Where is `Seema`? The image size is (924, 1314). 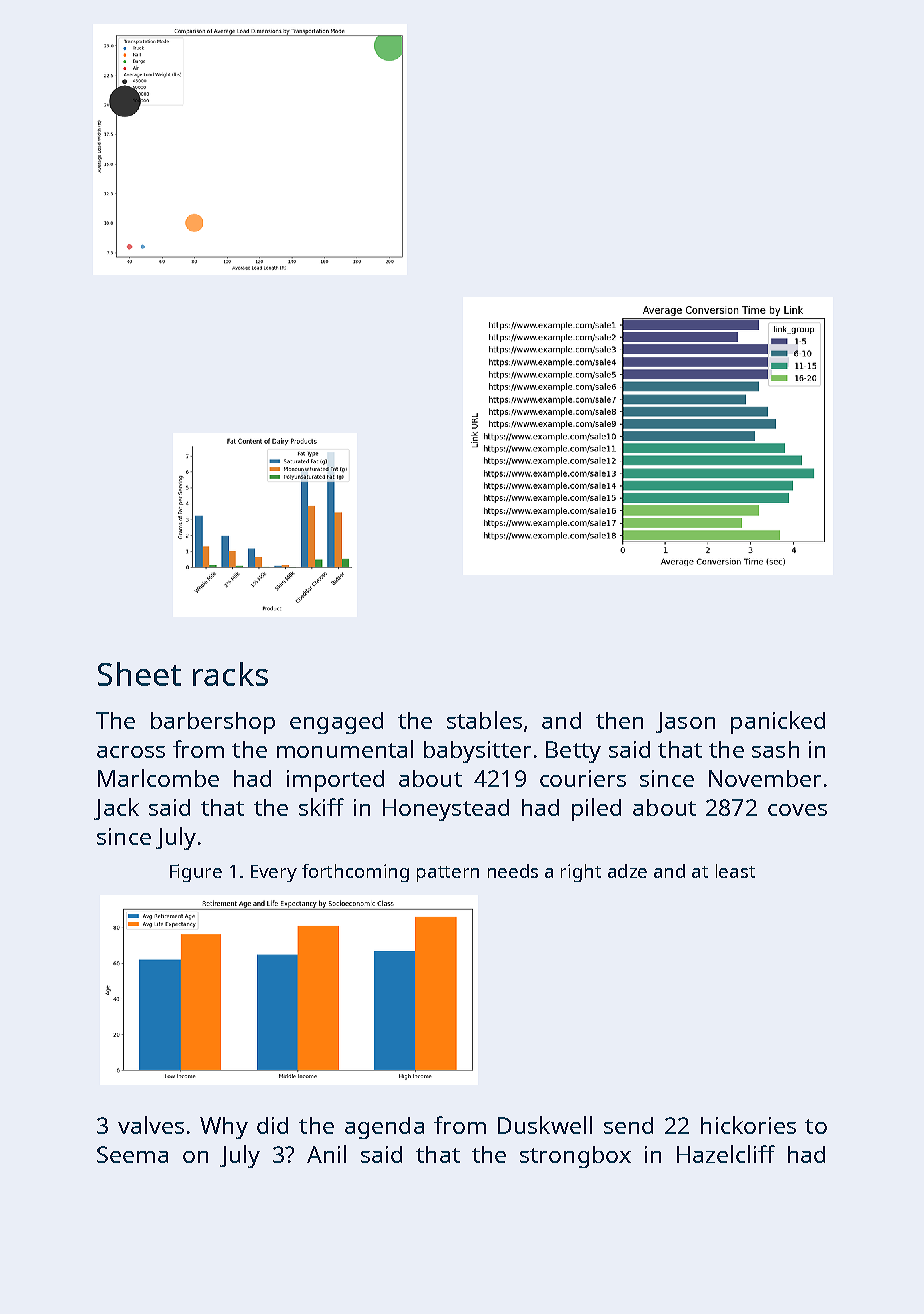 Seema is located at coordinates (132, 1154).
